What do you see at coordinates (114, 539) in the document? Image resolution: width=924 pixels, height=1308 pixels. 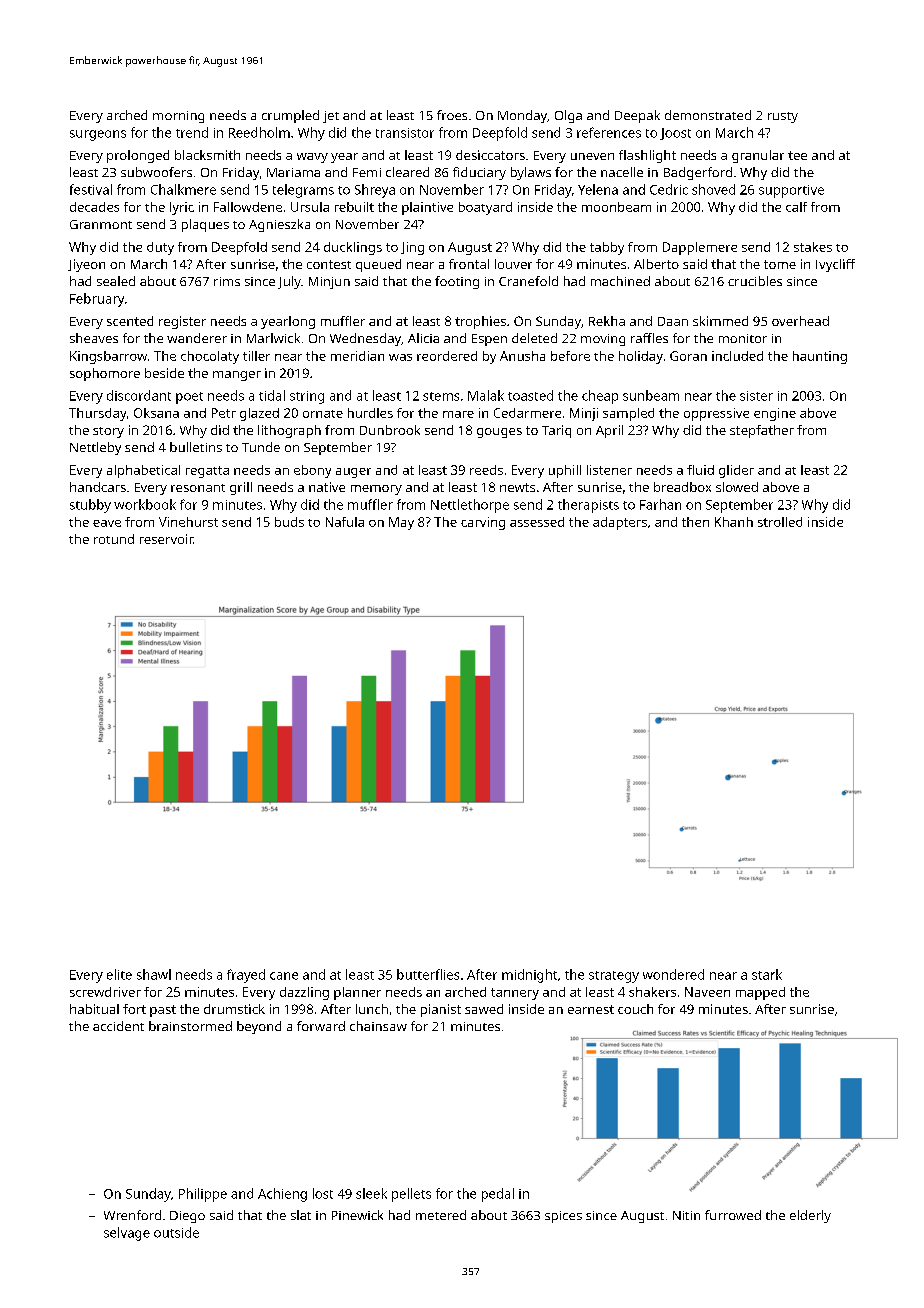 I see `rotund` at bounding box center [114, 539].
